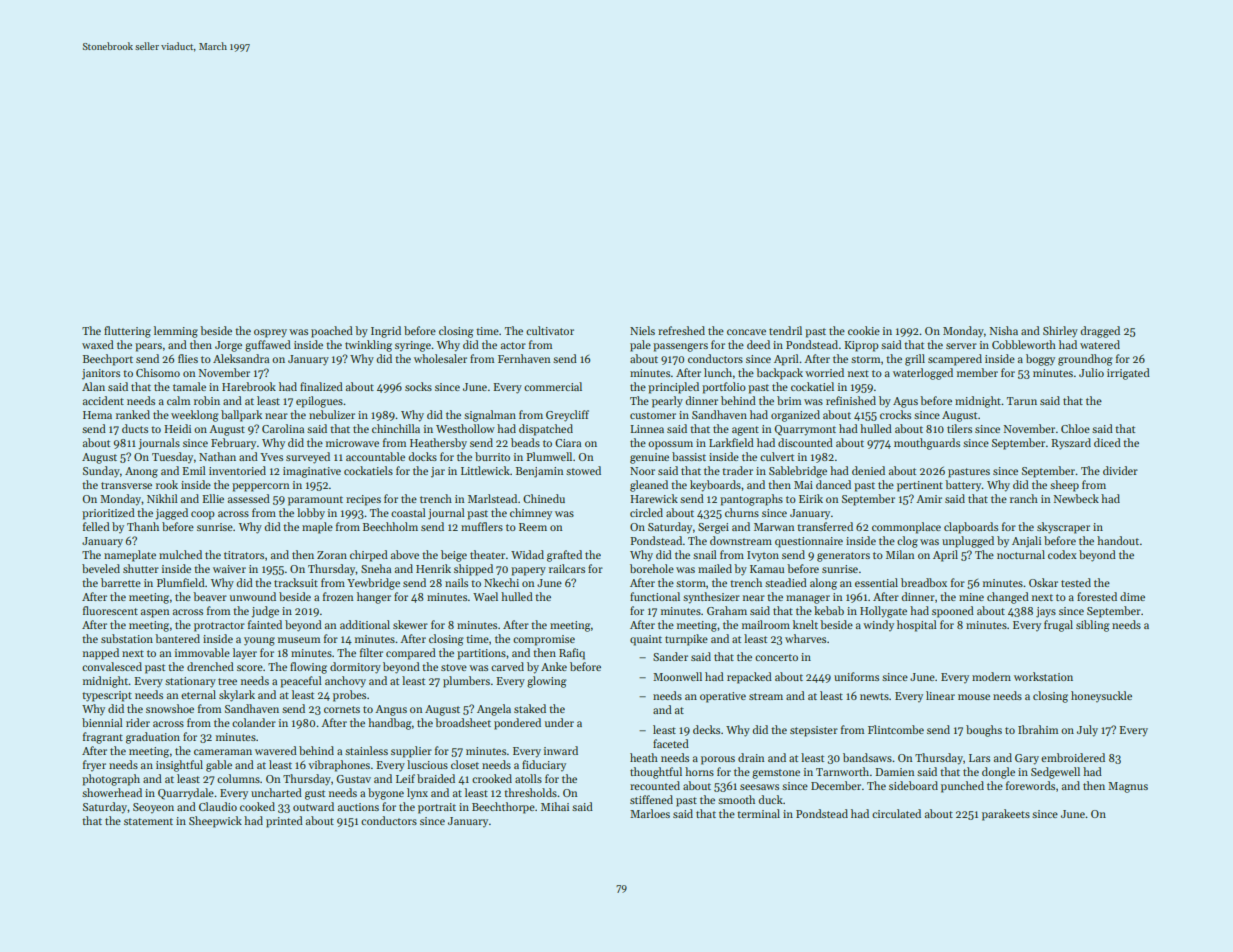  What do you see at coordinates (494, 710) in the image?
I see `Angela` at bounding box center [494, 710].
